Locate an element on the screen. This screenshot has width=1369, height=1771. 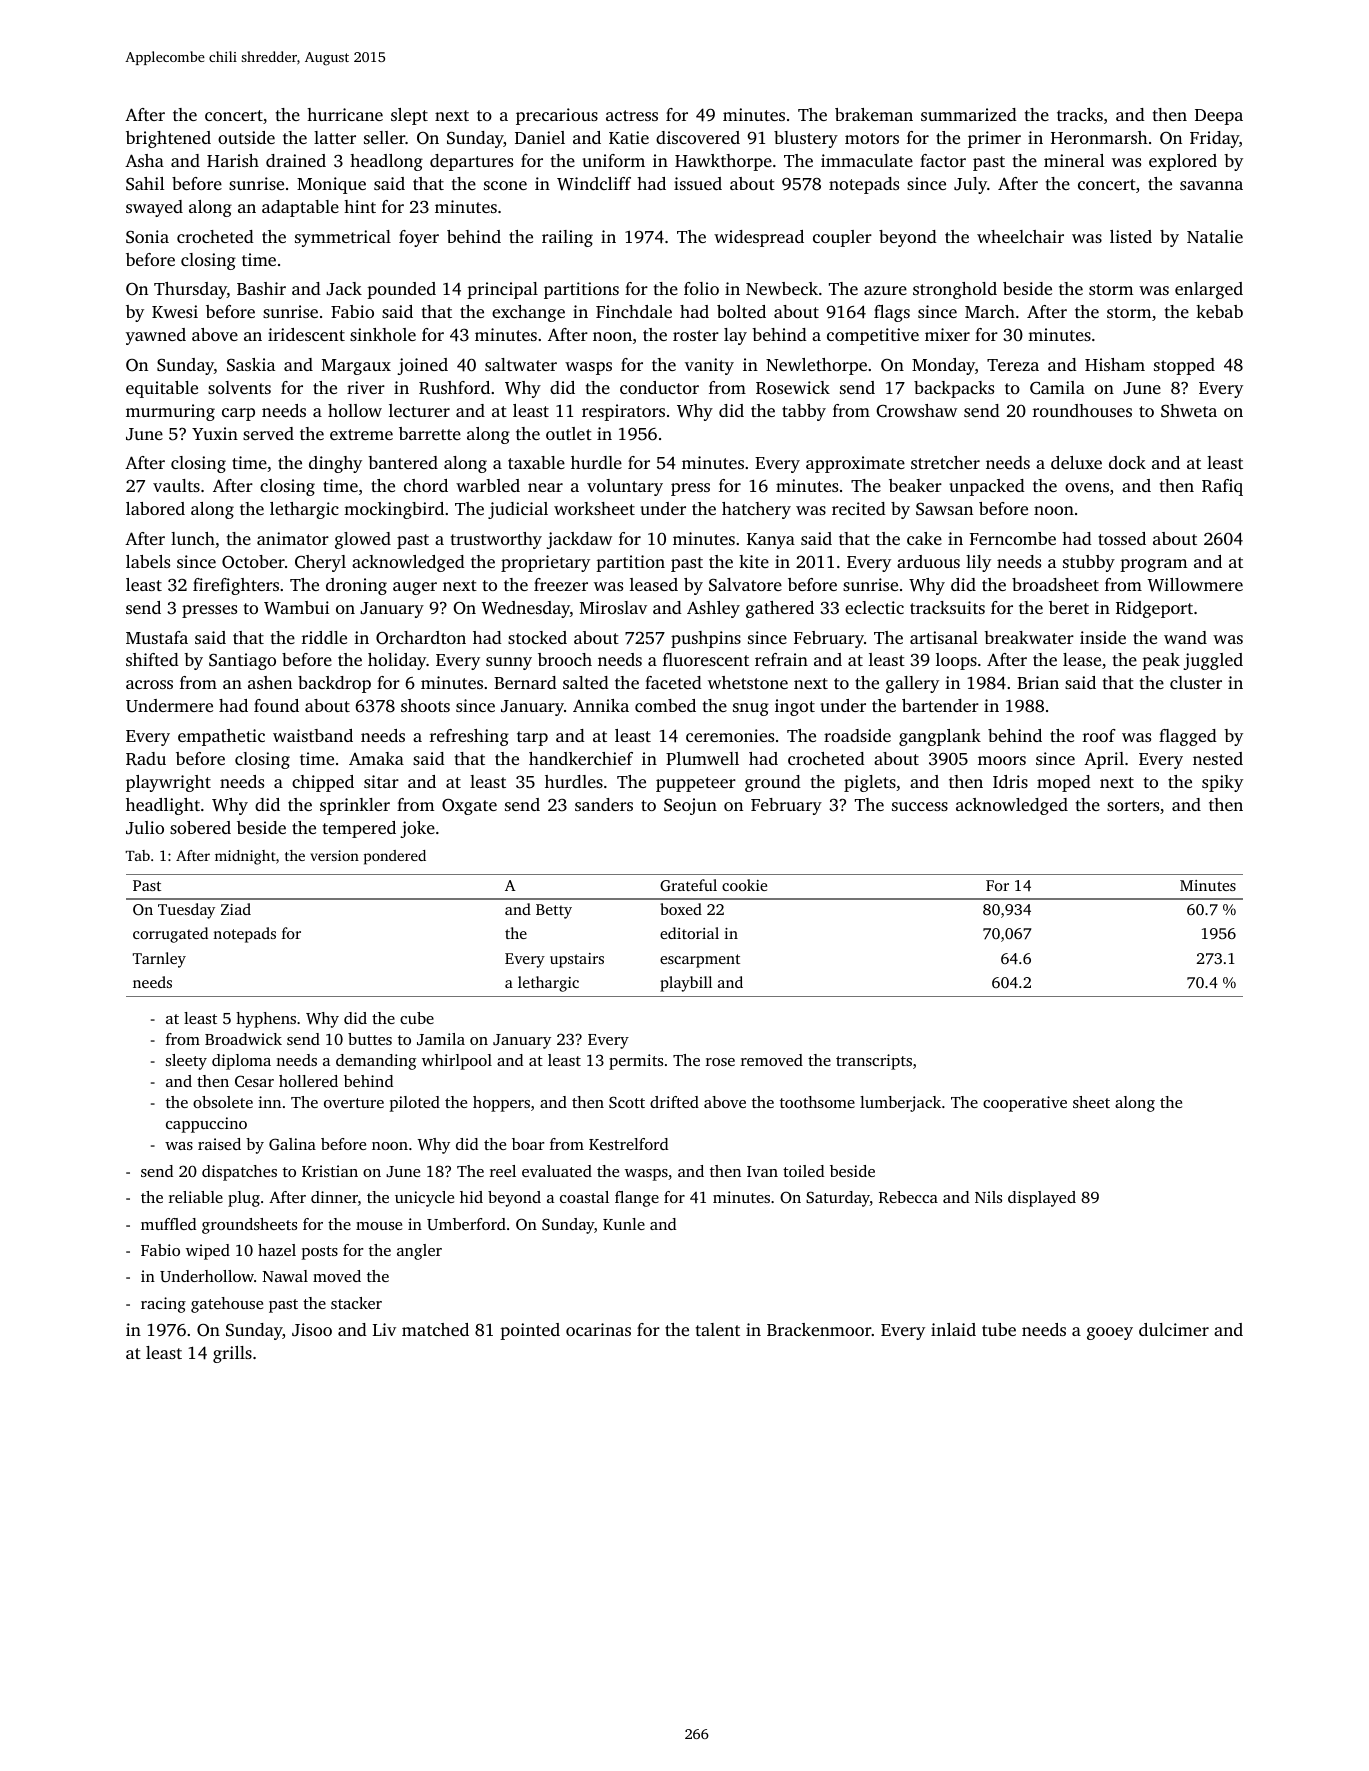
toiled is located at coordinates (803, 1171).
